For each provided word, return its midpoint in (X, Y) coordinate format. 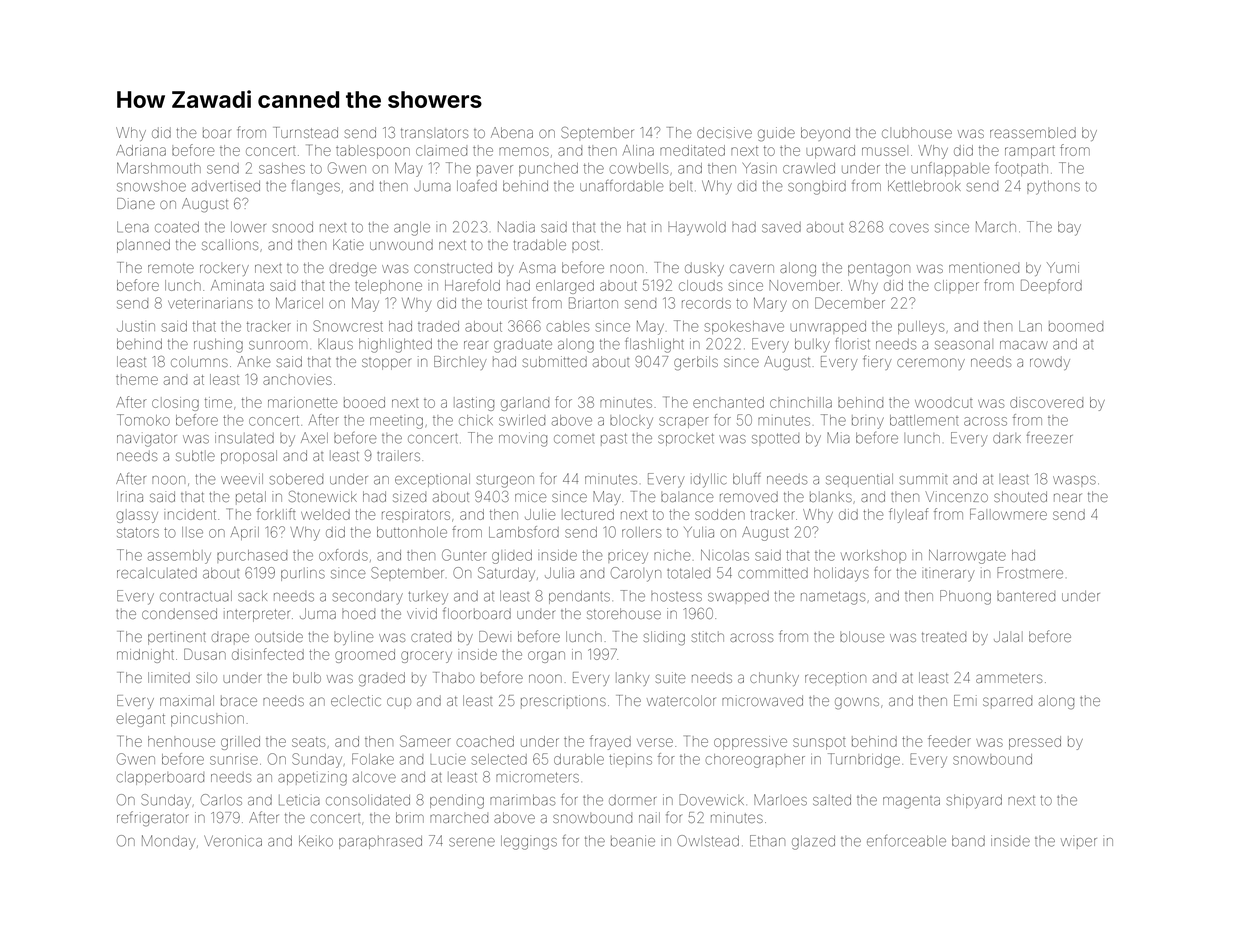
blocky (631, 422)
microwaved (762, 700)
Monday (169, 842)
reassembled (1033, 132)
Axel (314, 438)
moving (523, 439)
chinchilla (801, 402)
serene (472, 842)
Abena (512, 132)
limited (169, 677)
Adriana (141, 150)
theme (137, 379)
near (1068, 497)
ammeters (1009, 678)
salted (832, 800)
